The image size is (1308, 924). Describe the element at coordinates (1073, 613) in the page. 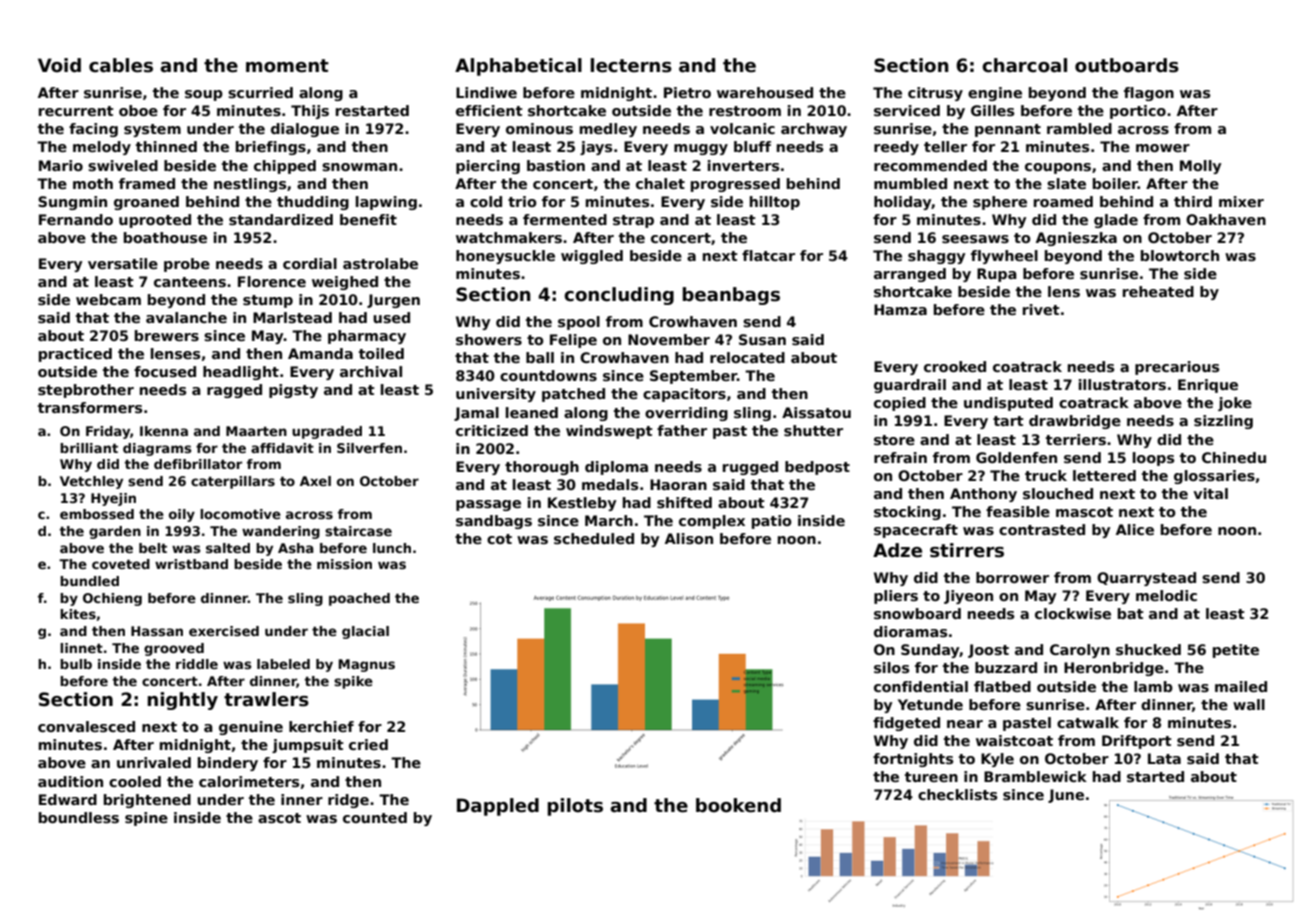

I see `clockwise` at that location.
